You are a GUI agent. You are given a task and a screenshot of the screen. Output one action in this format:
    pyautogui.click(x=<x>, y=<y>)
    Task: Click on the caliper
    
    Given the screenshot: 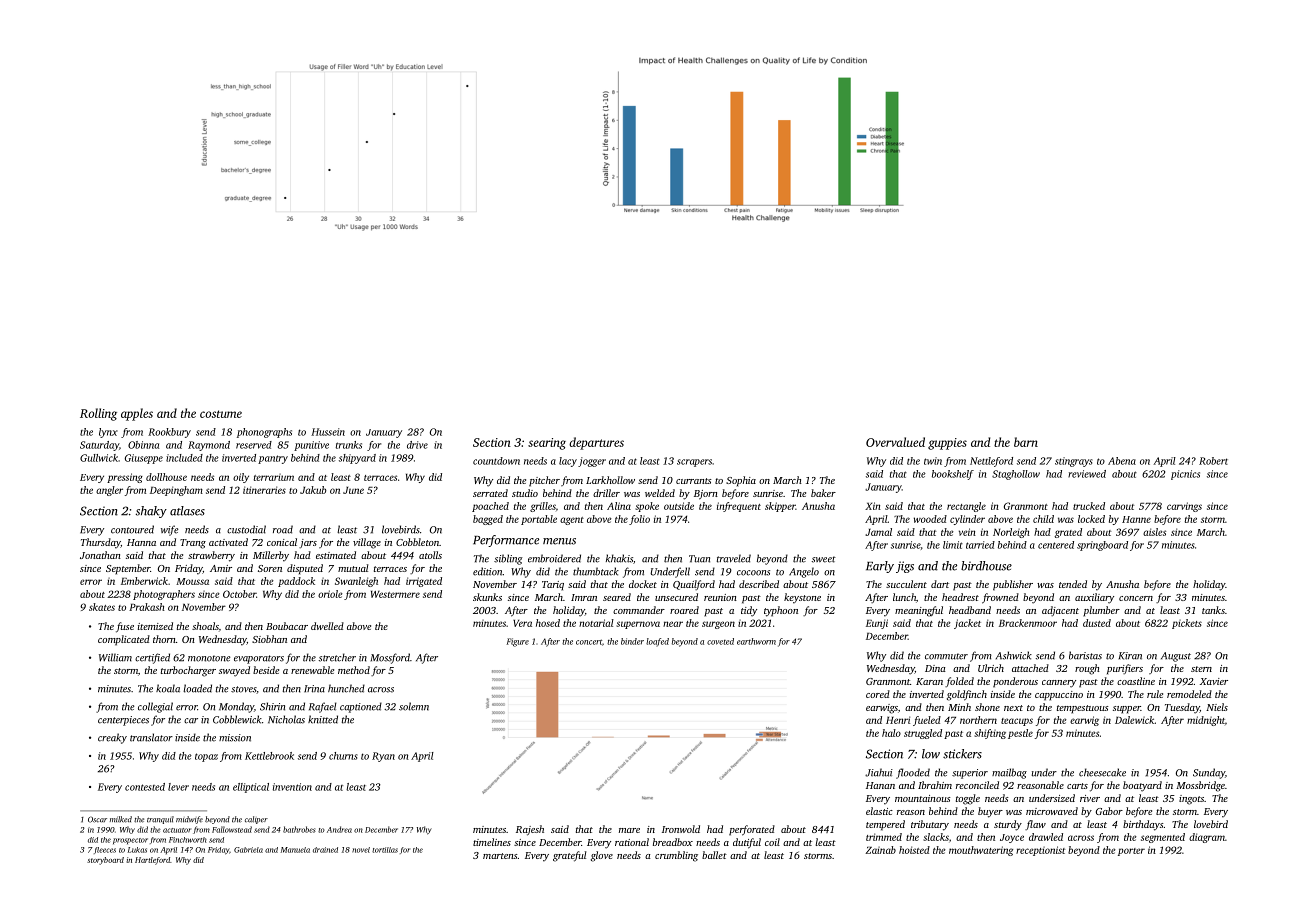 What is the action you would take?
    pyautogui.click(x=256, y=820)
